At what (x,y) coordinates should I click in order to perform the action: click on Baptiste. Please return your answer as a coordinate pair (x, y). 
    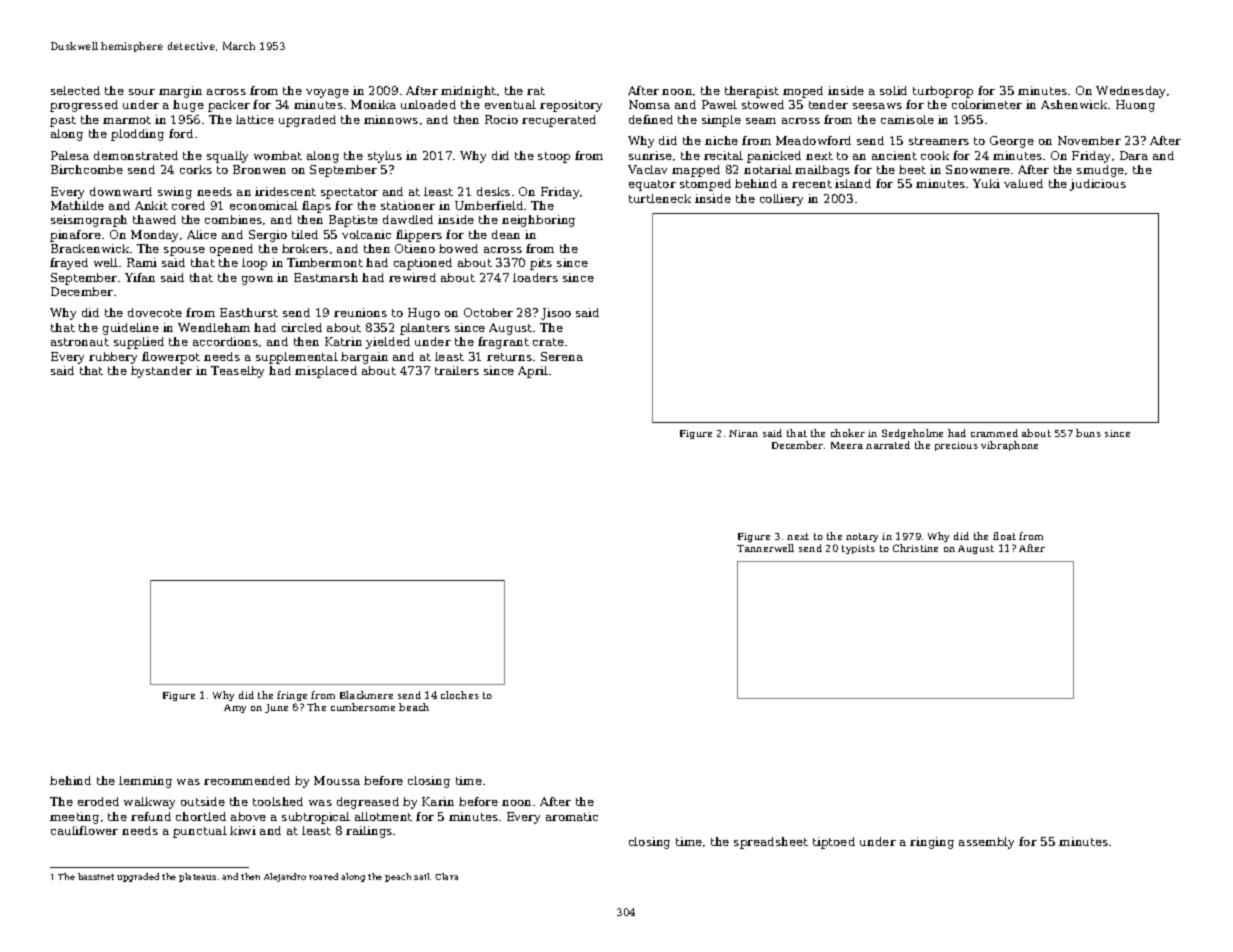
    Looking at the image, I should click on (353, 221).
